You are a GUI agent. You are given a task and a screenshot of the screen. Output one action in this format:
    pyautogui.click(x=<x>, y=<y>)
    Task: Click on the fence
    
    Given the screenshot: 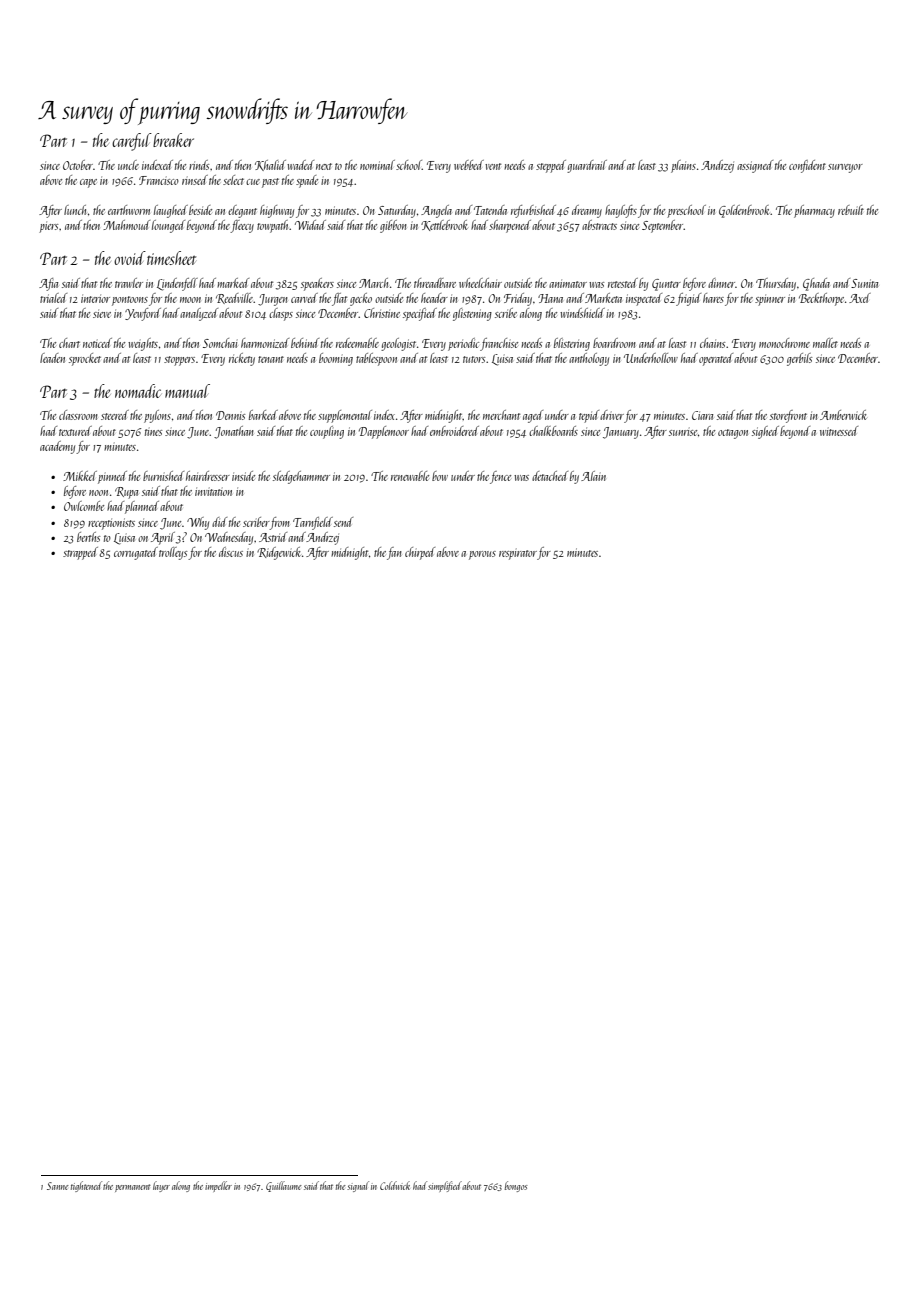 What is the action you would take?
    pyautogui.click(x=500, y=477)
